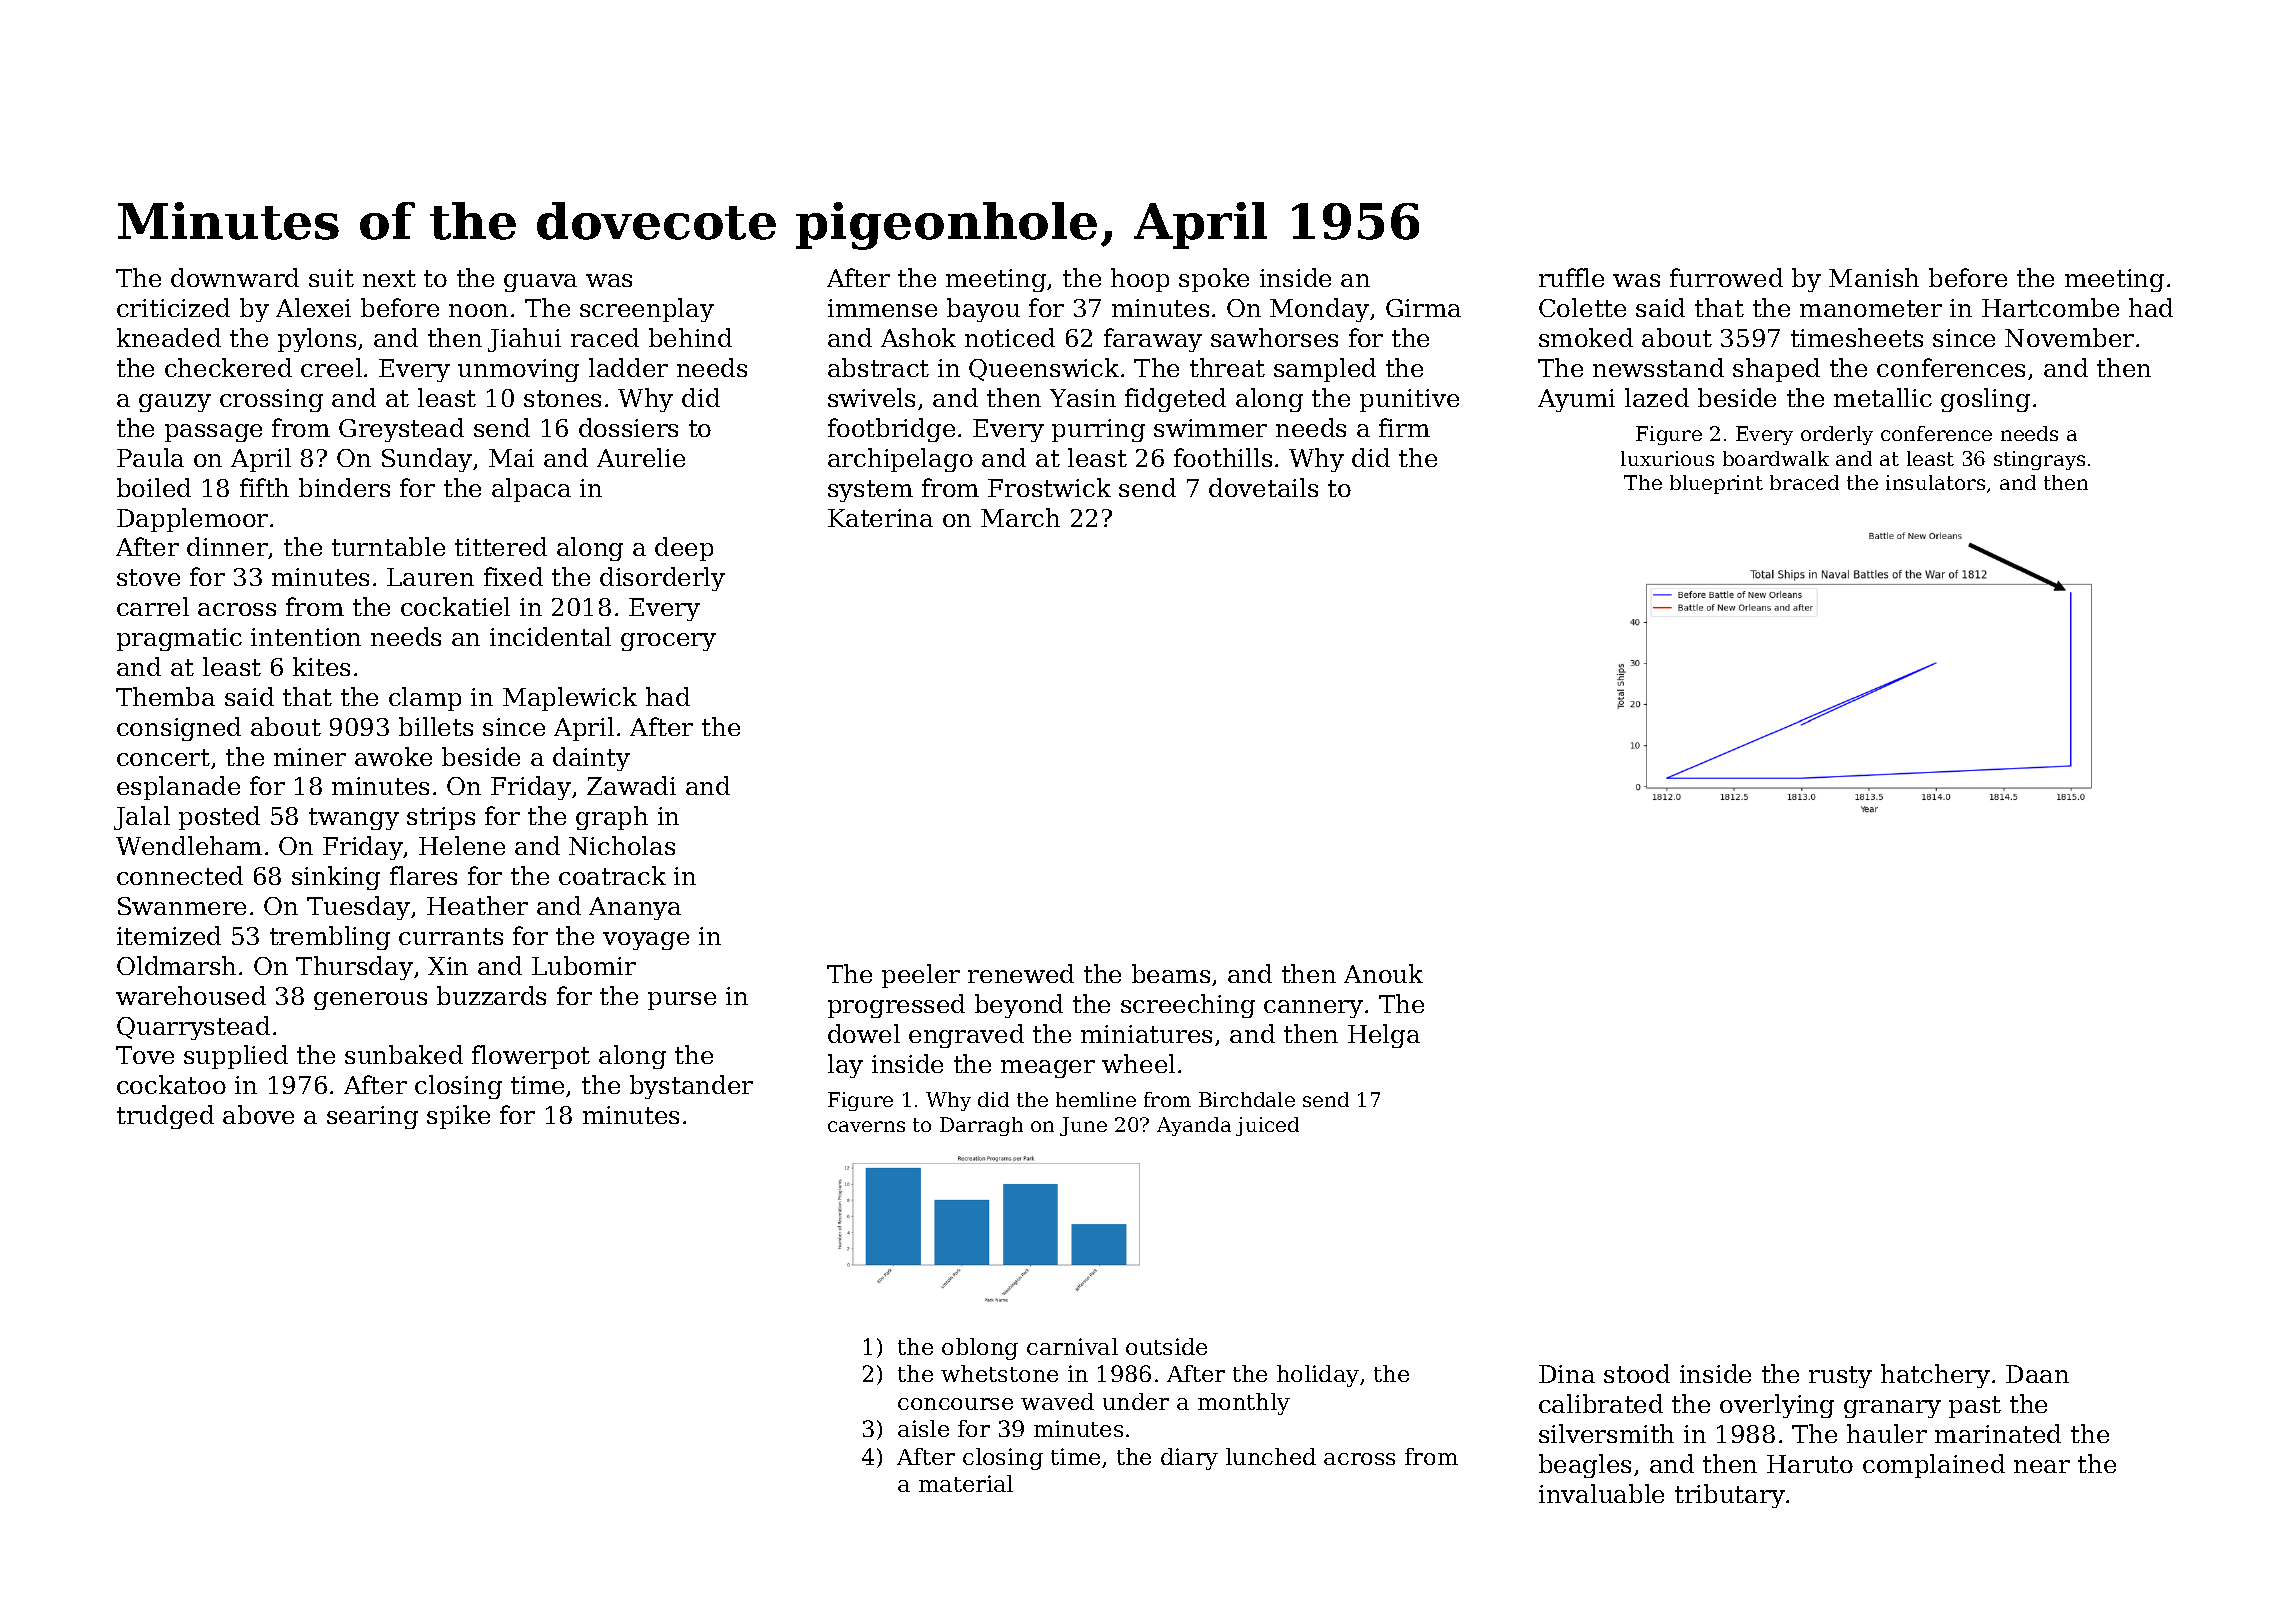 This page has width=2292, height=1620. Describe the element at coordinates (1637, 1373) in the page. I see `stood` at that location.
